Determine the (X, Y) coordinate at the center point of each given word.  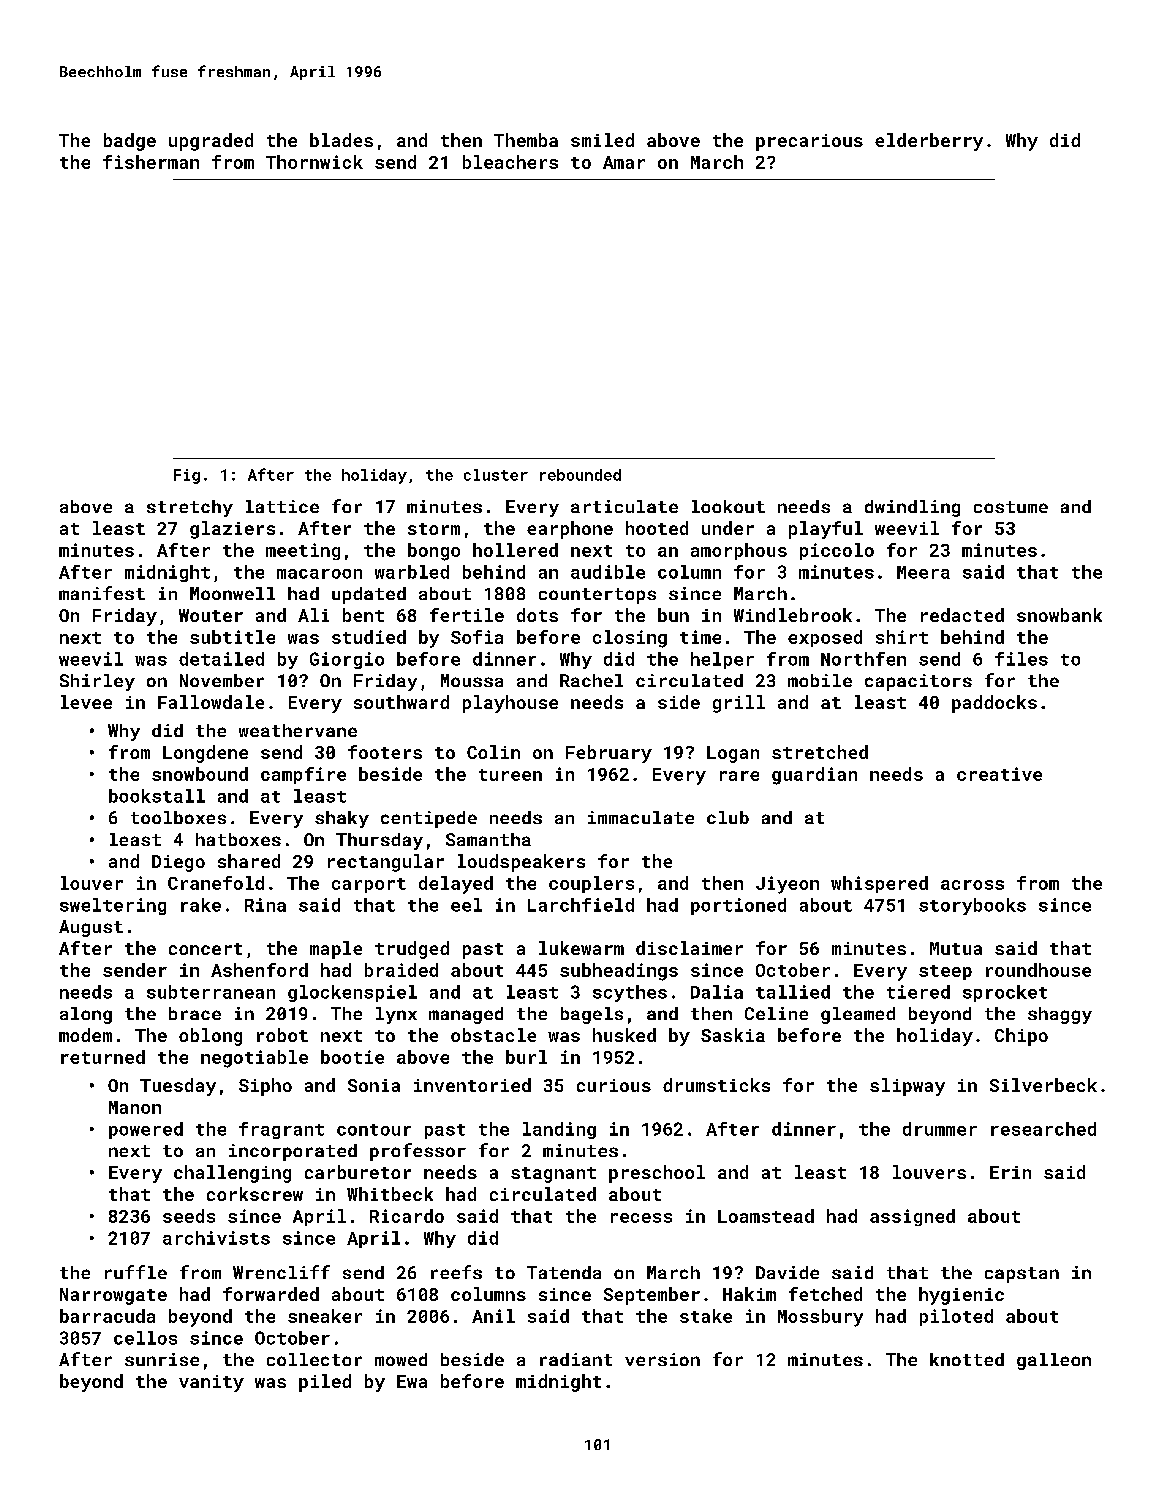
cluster (496, 475)
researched (1043, 1129)
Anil (493, 1316)
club (728, 817)
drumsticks (716, 1085)
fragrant (281, 1130)
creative (999, 774)
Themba (526, 140)
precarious (809, 142)
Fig (187, 476)
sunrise (162, 1359)
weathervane (298, 730)
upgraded (211, 142)
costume (1011, 507)
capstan (1022, 1275)
